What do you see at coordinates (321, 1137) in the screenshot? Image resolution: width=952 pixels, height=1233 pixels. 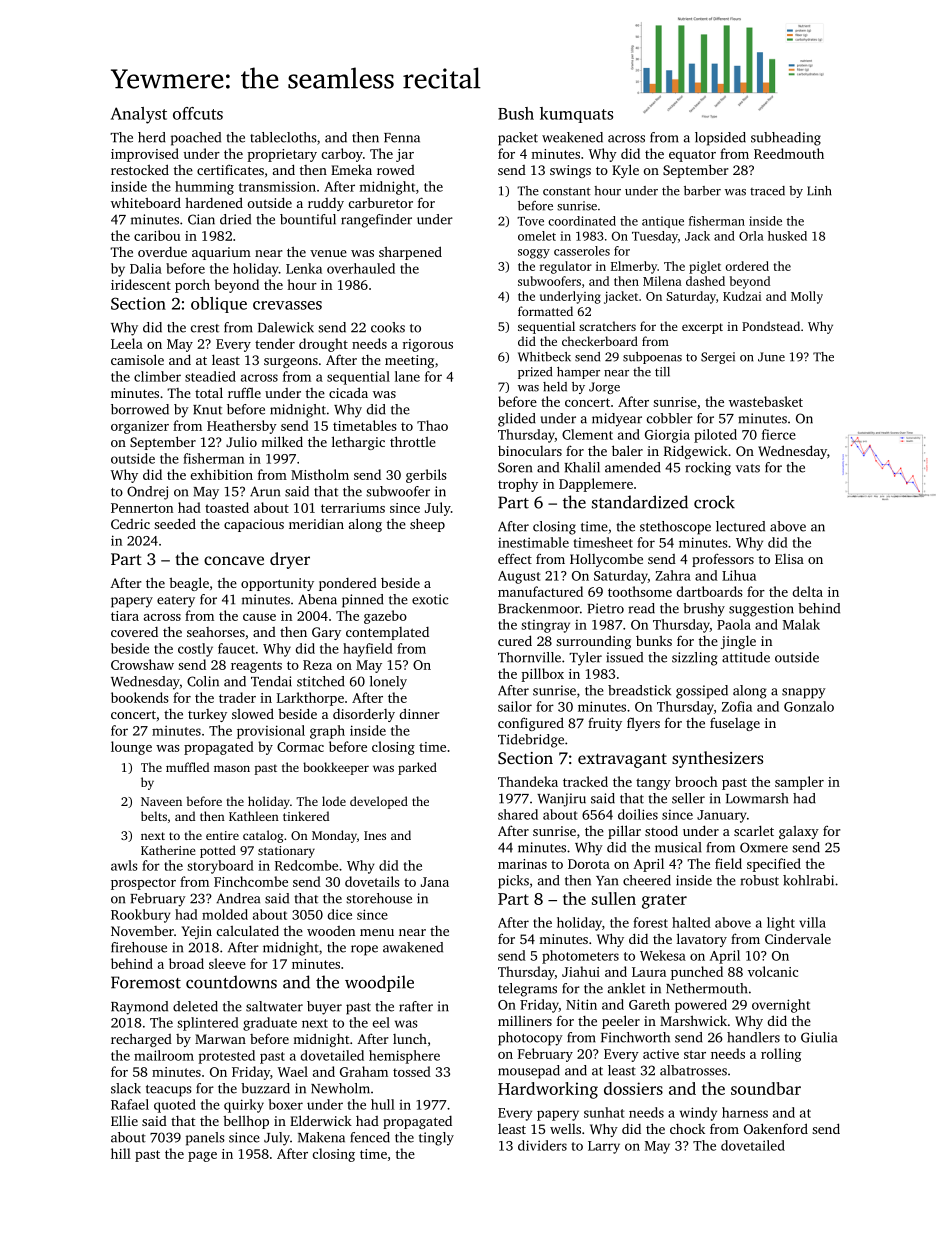 I see `Makena` at bounding box center [321, 1137].
